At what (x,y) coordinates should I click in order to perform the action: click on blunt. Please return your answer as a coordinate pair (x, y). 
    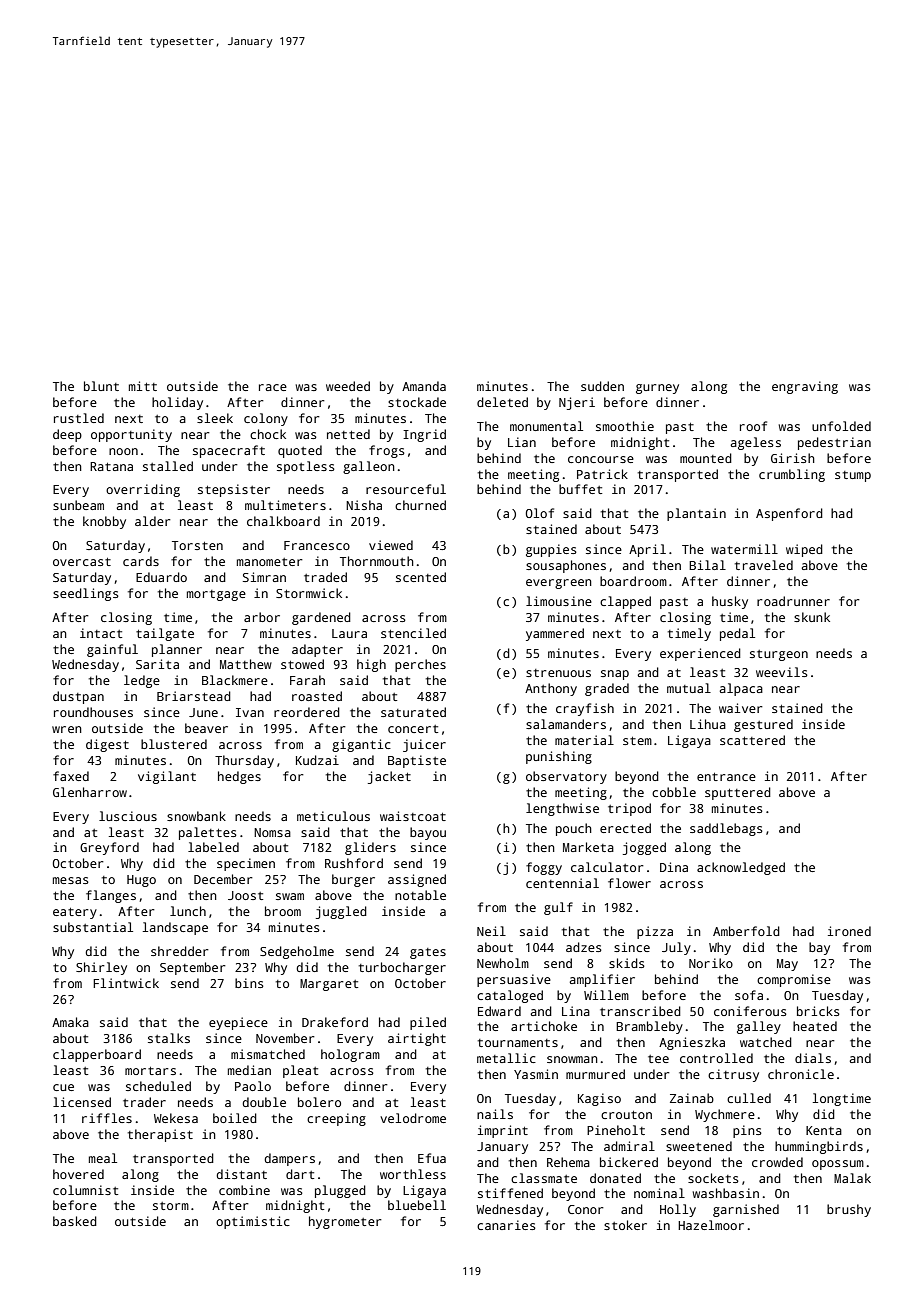
    Looking at the image, I should click on (101, 386).
